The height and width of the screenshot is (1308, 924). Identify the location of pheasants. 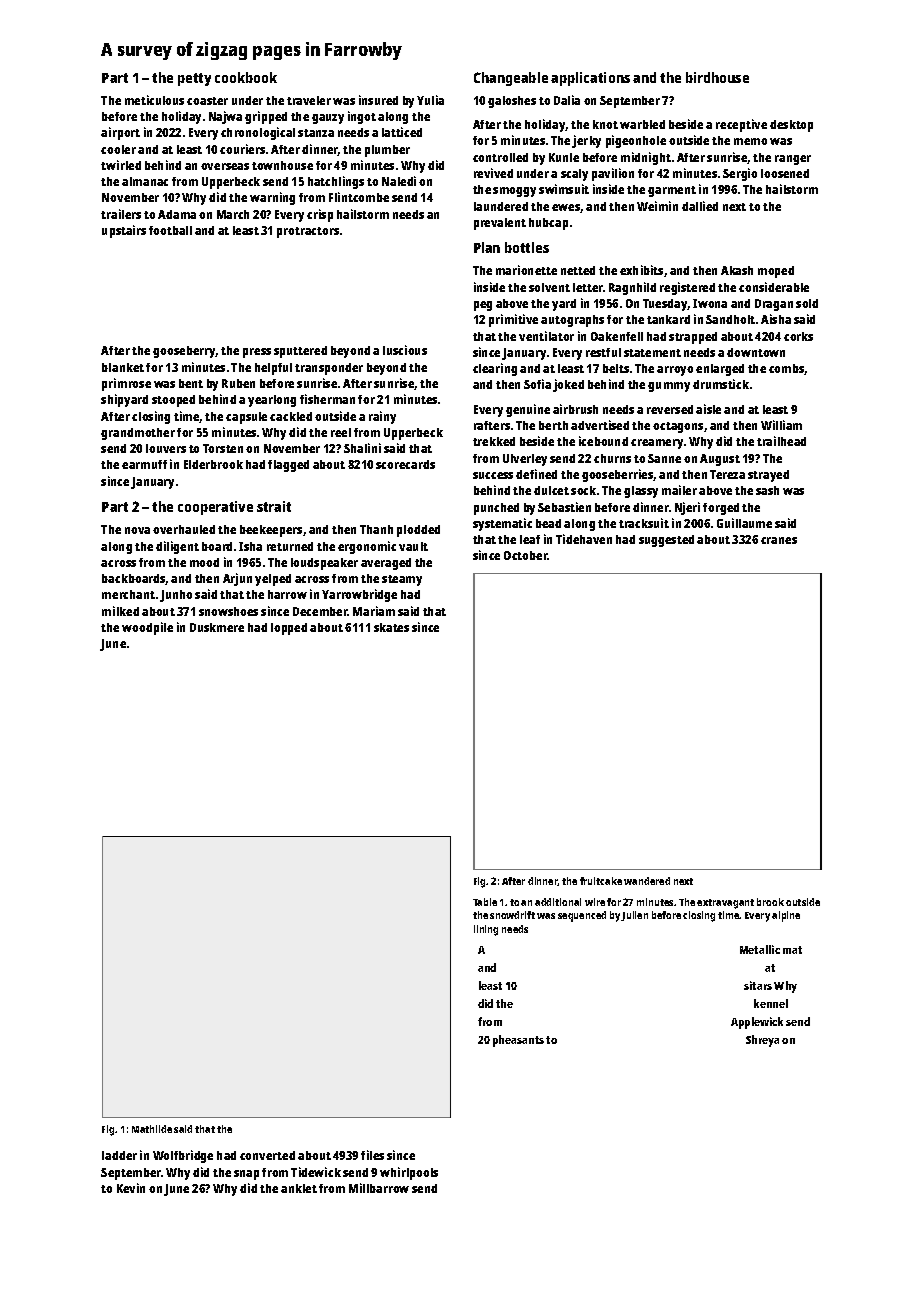
(518, 1041).
